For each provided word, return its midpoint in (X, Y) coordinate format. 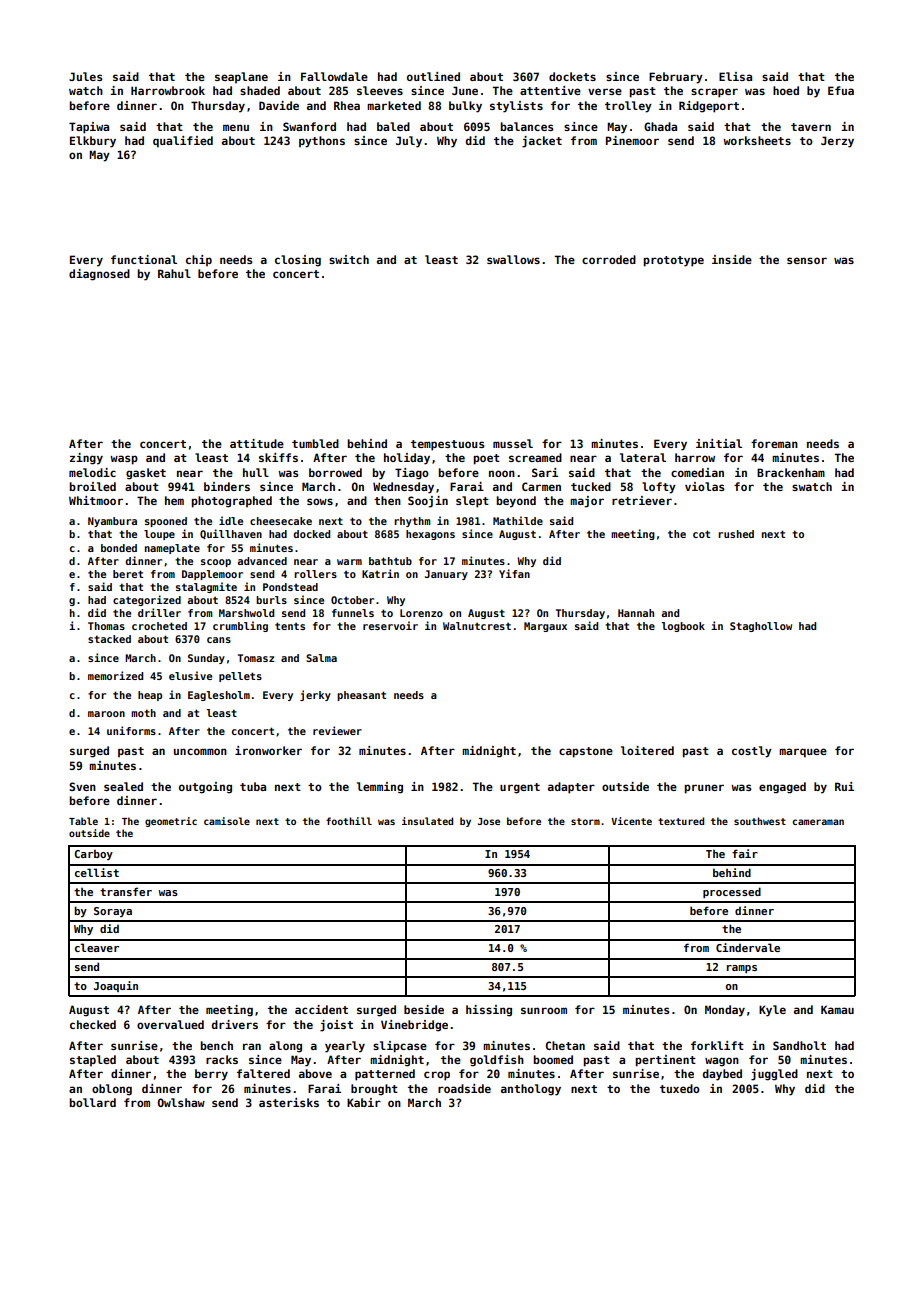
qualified (183, 142)
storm (585, 821)
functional (144, 259)
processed (732, 892)
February (676, 78)
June (465, 90)
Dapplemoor (212, 575)
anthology (531, 1090)
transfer (126, 891)
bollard (92, 1102)
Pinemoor (632, 140)
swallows (513, 259)
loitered (647, 750)
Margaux (545, 627)
